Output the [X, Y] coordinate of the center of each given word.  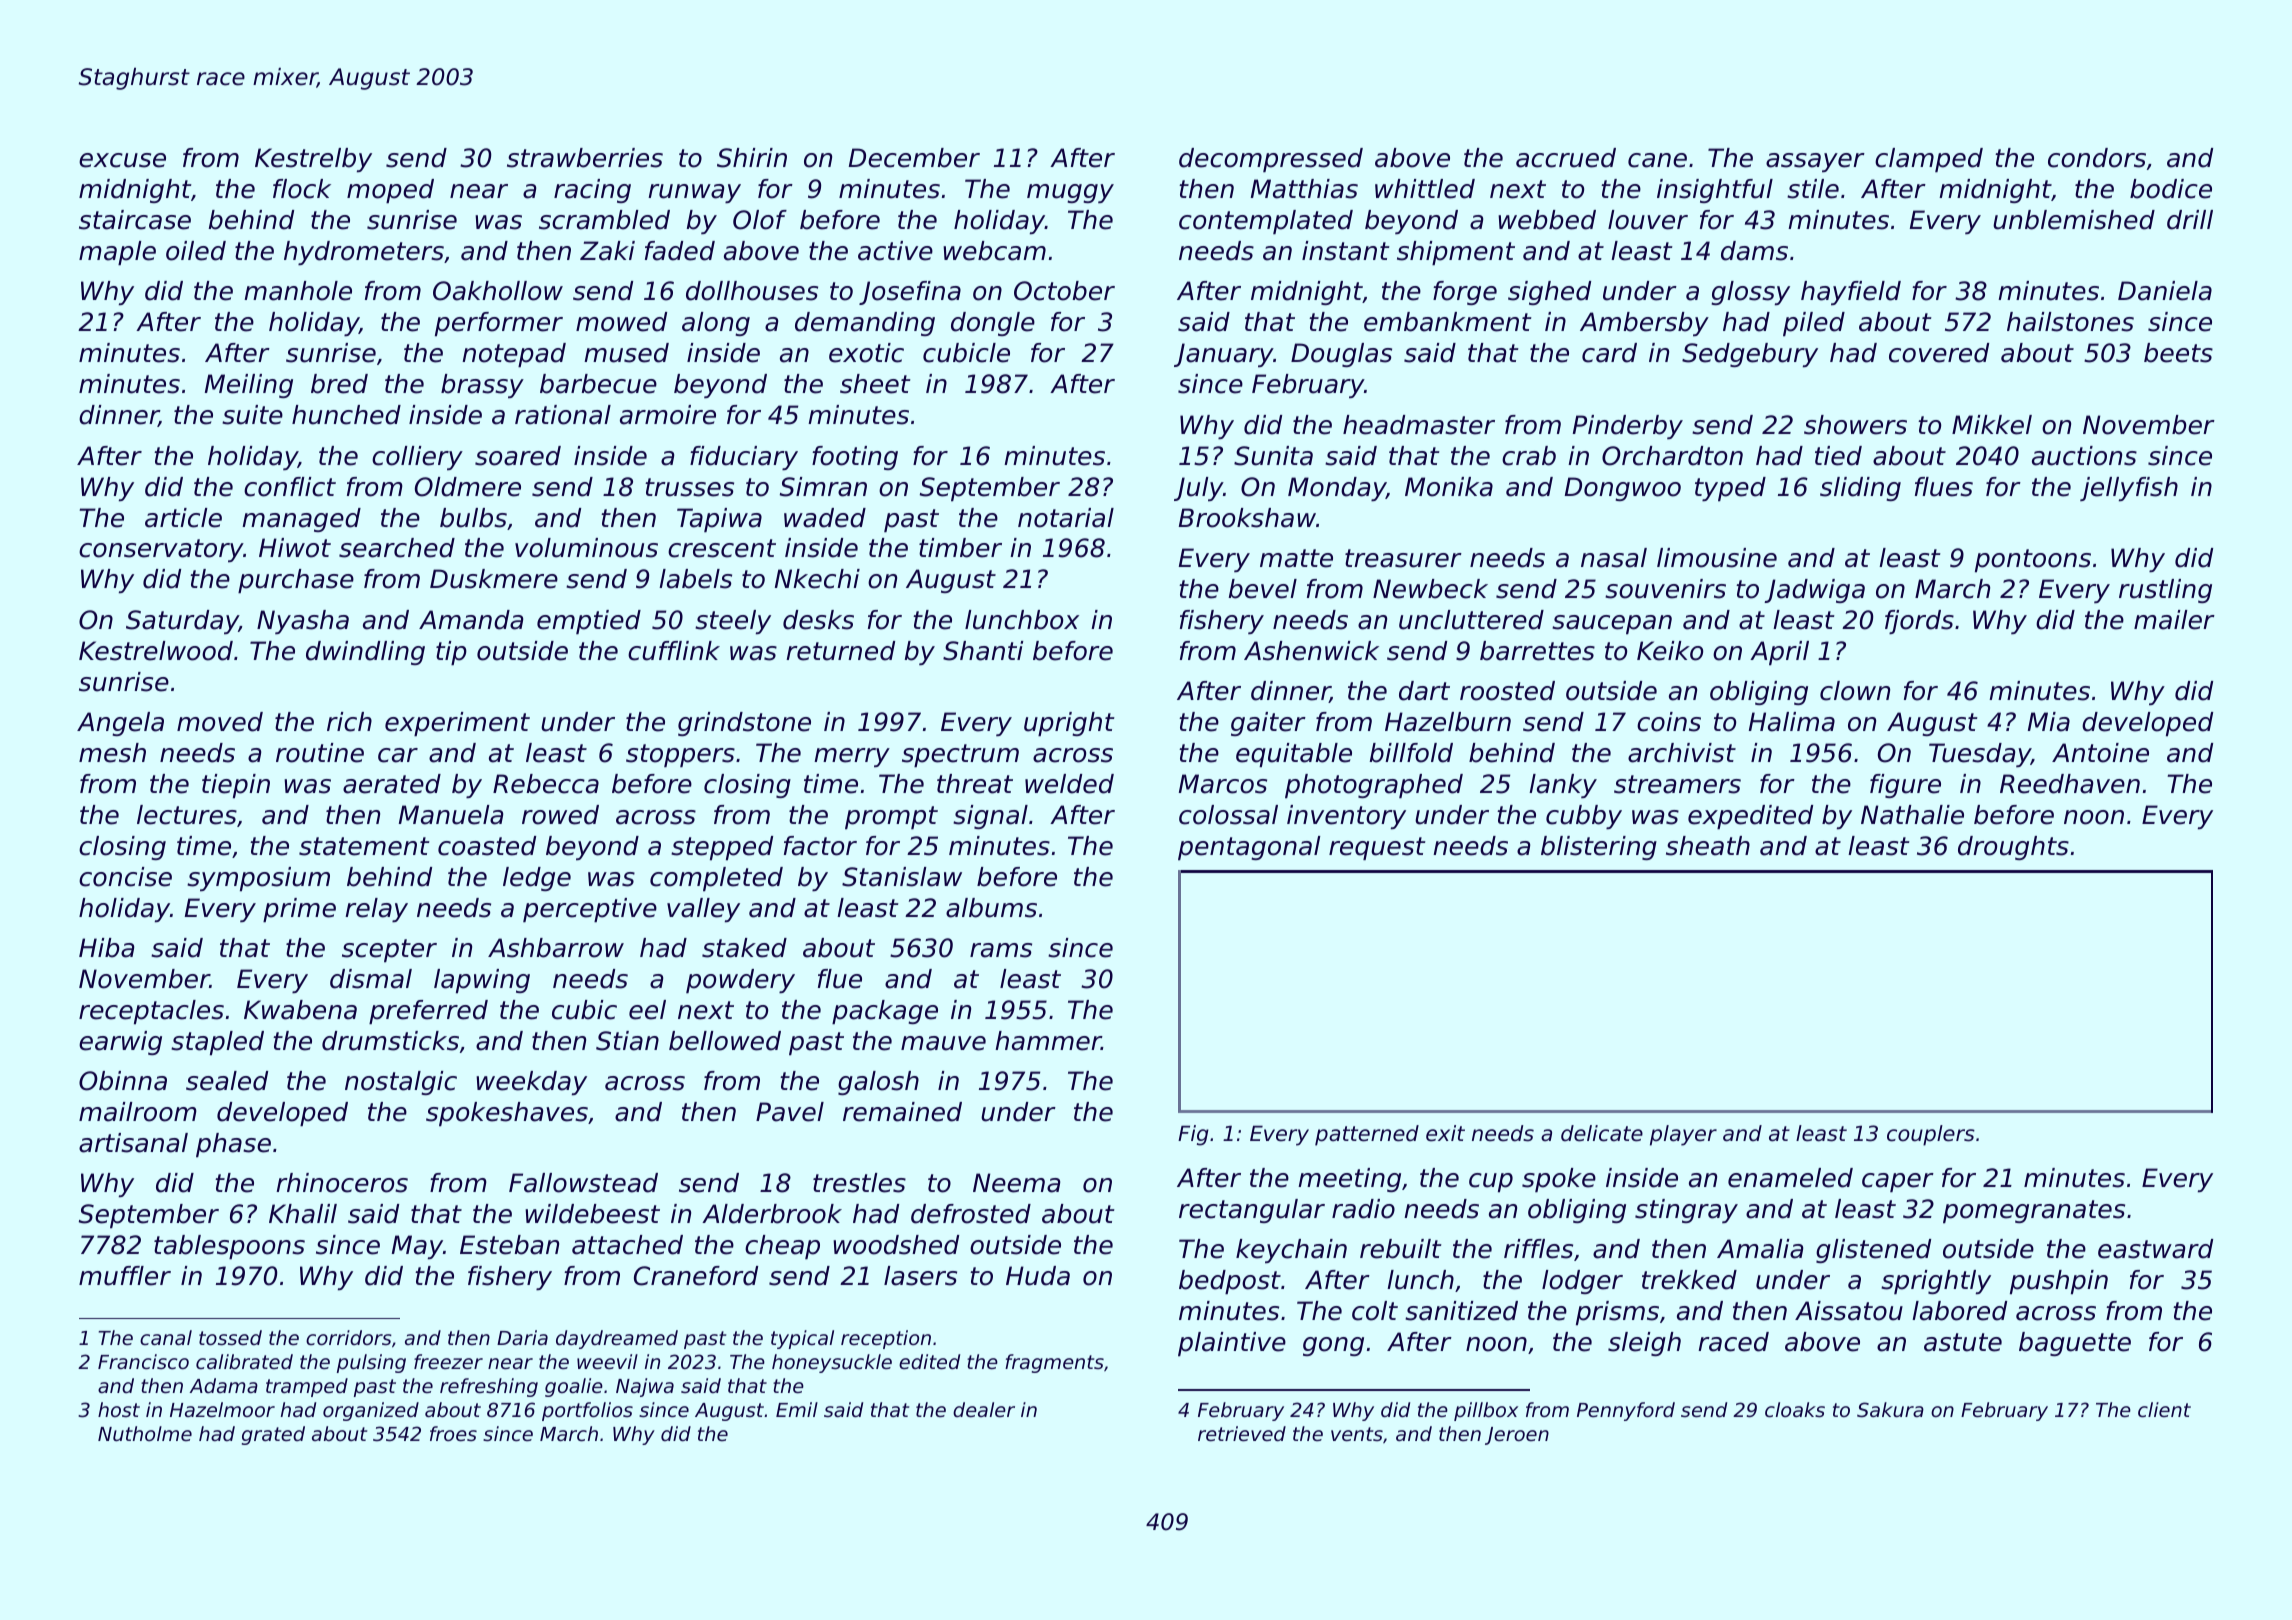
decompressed [1271, 160]
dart [1424, 691]
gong [1333, 1346]
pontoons [2033, 560]
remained [902, 1112]
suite [252, 415]
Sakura [1890, 1409]
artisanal [133, 1143]
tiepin [236, 786]
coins [1669, 722]
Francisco [143, 1361]
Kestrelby [313, 160]
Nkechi [817, 579]
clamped [1929, 160]
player [1683, 1135]
